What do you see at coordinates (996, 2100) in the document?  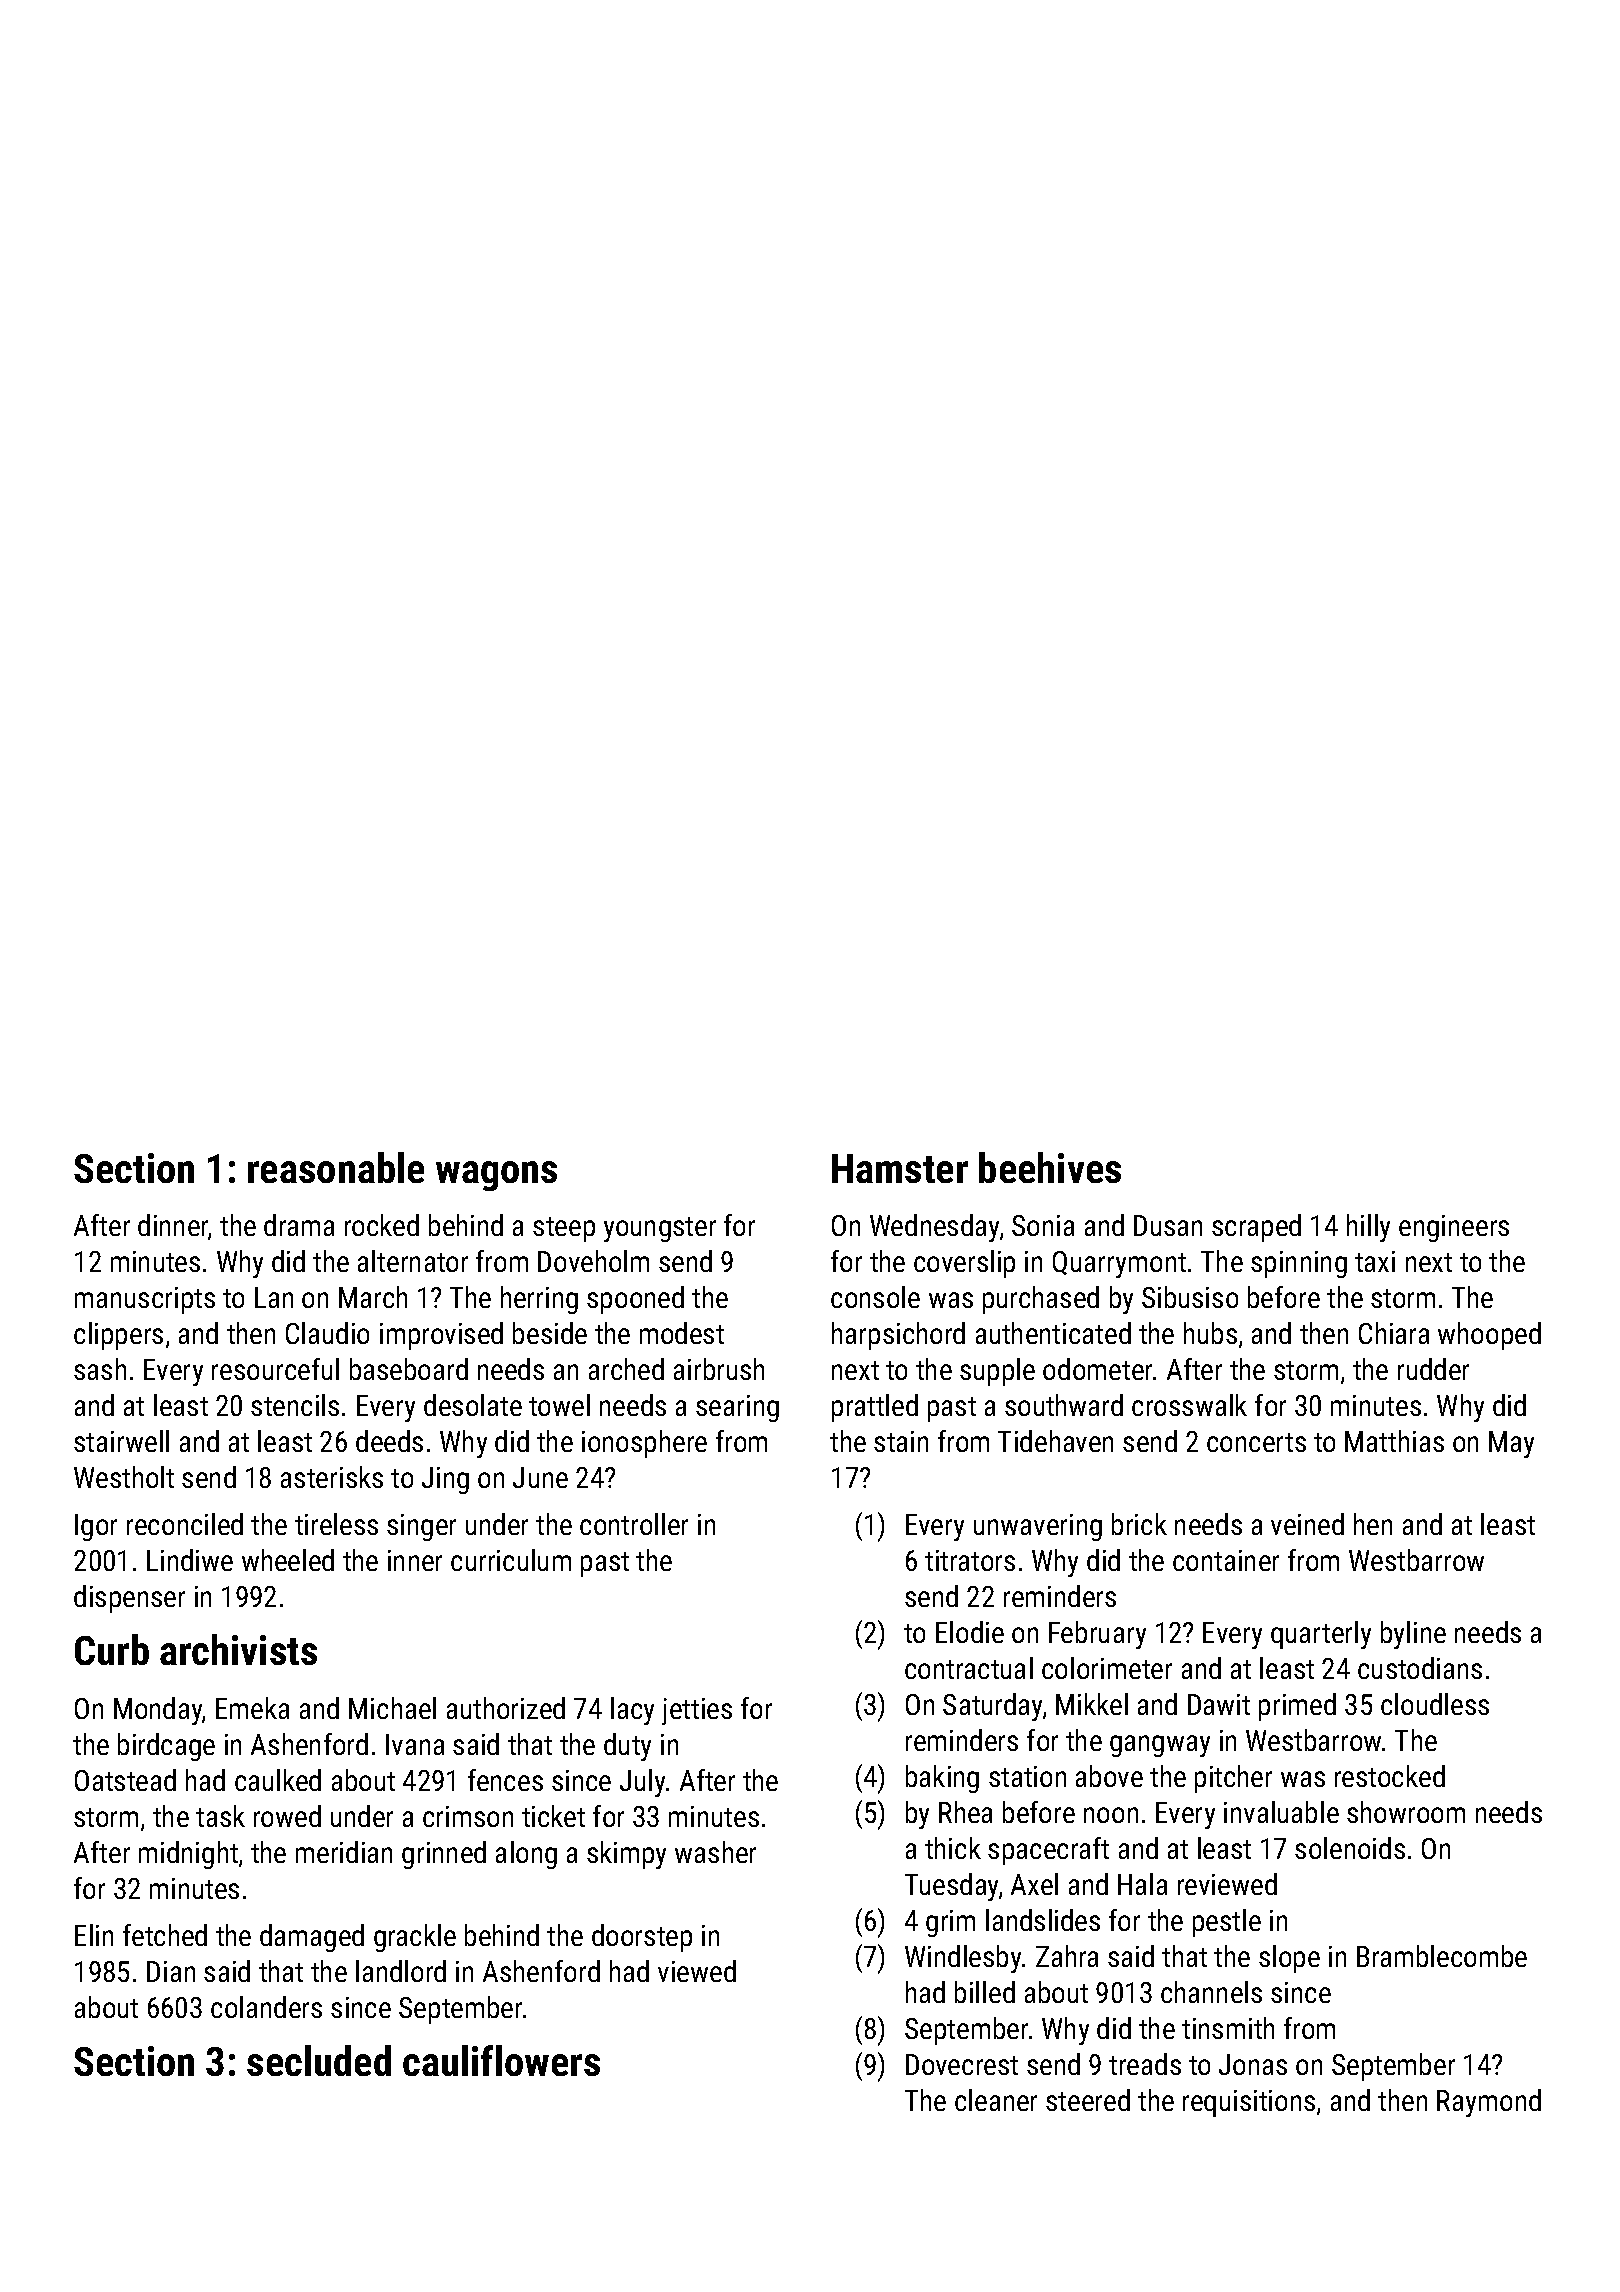 I see `cleaner` at bounding box center [996, 2100].
